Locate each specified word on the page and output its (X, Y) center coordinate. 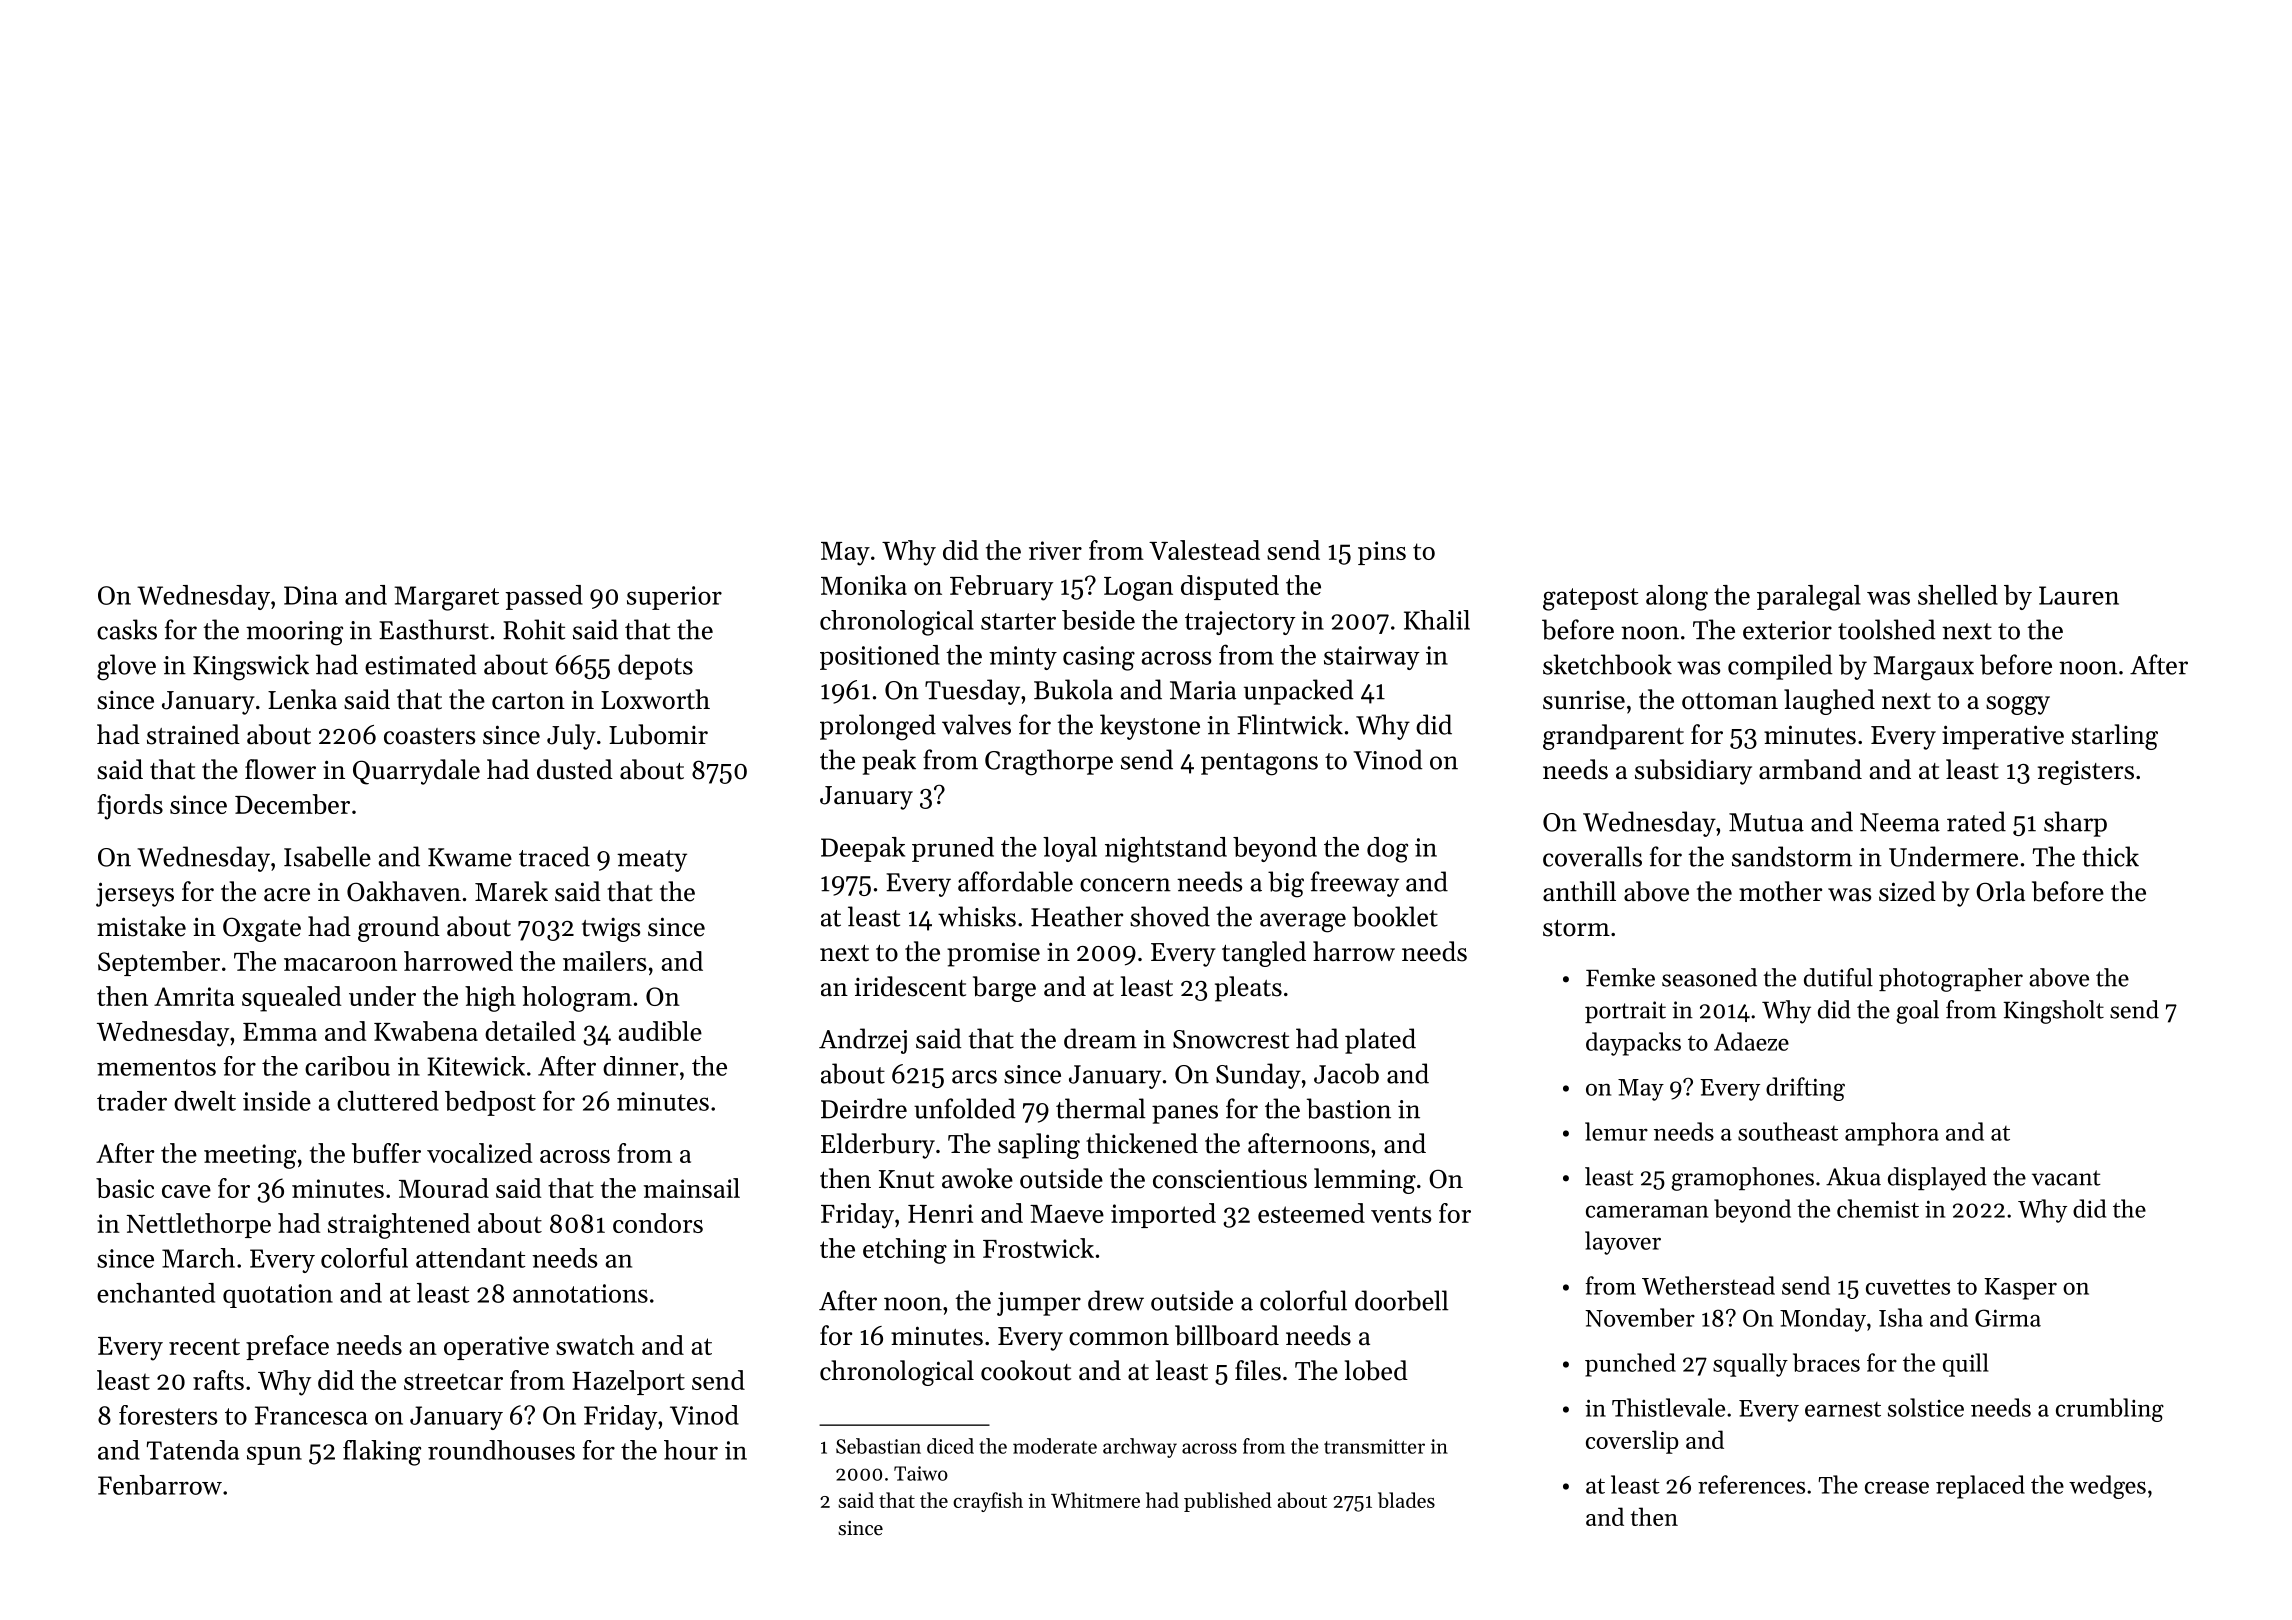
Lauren (2079, 595)
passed (544, 597)
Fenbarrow (160, 1485)
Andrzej (863, 1041)
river (1055, 550)
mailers (604, 961)
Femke (1620, 977)
